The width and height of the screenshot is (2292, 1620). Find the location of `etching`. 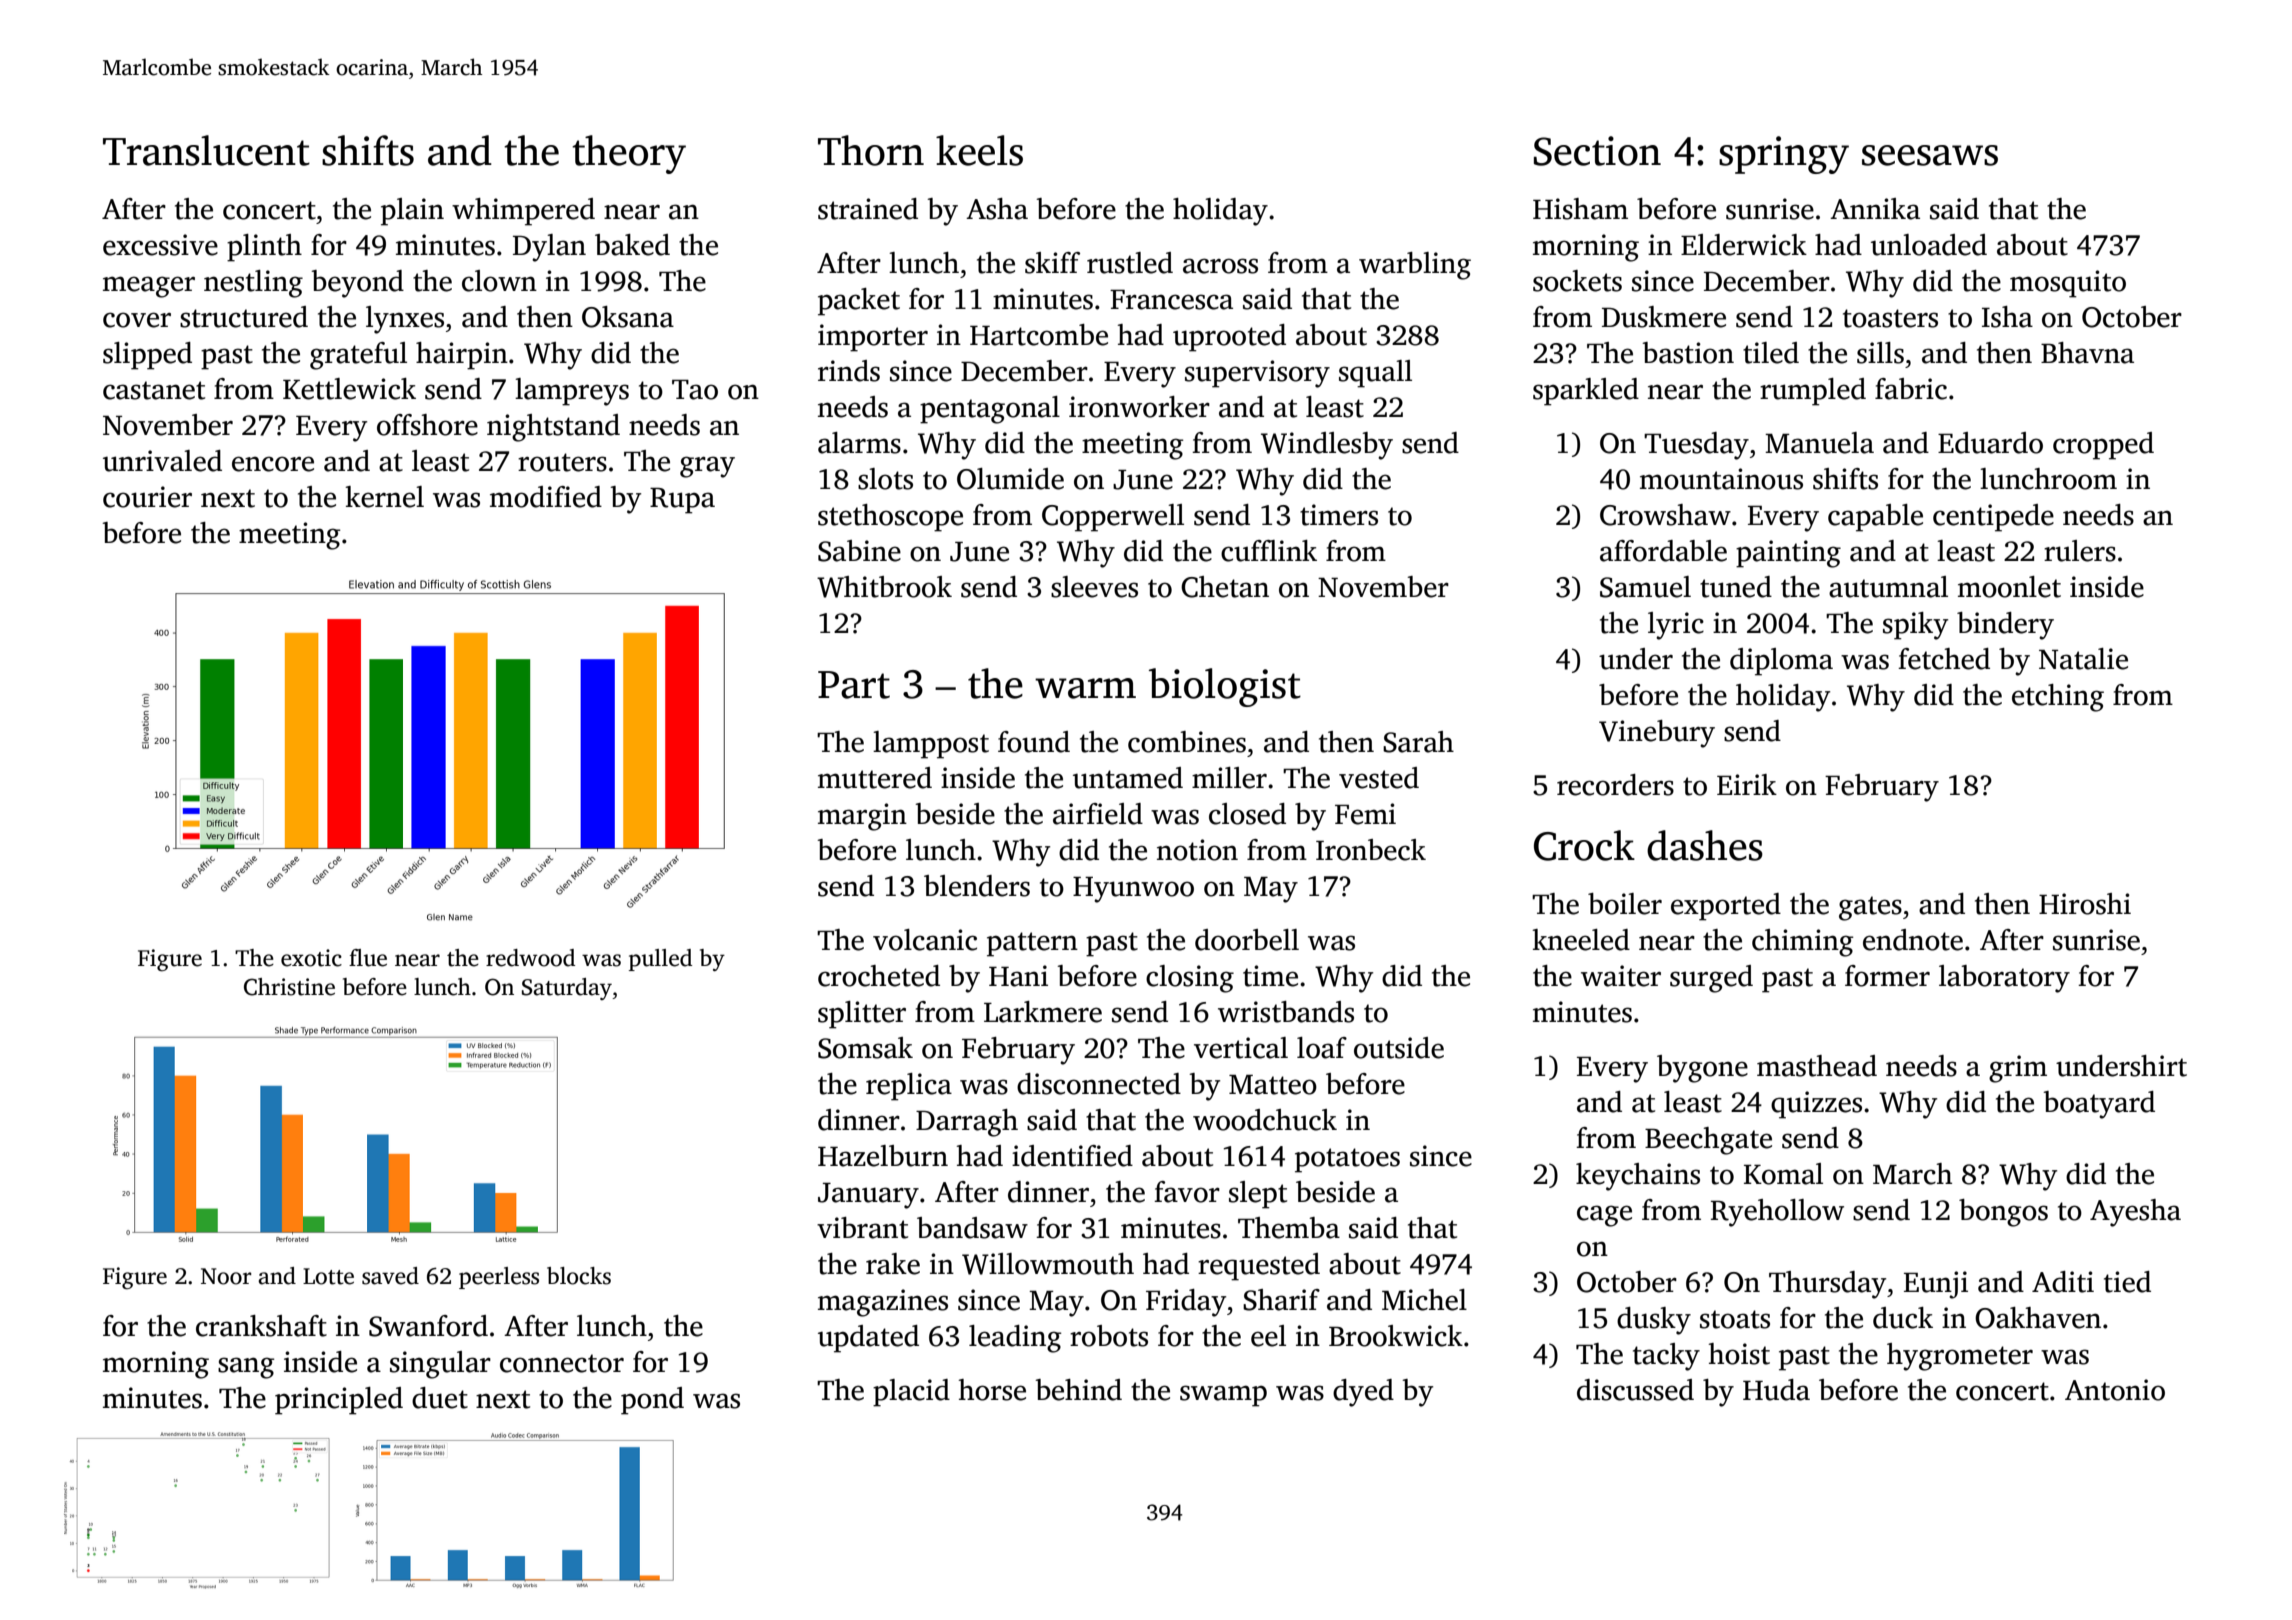

etching is located at coordinates (2058, 698).
